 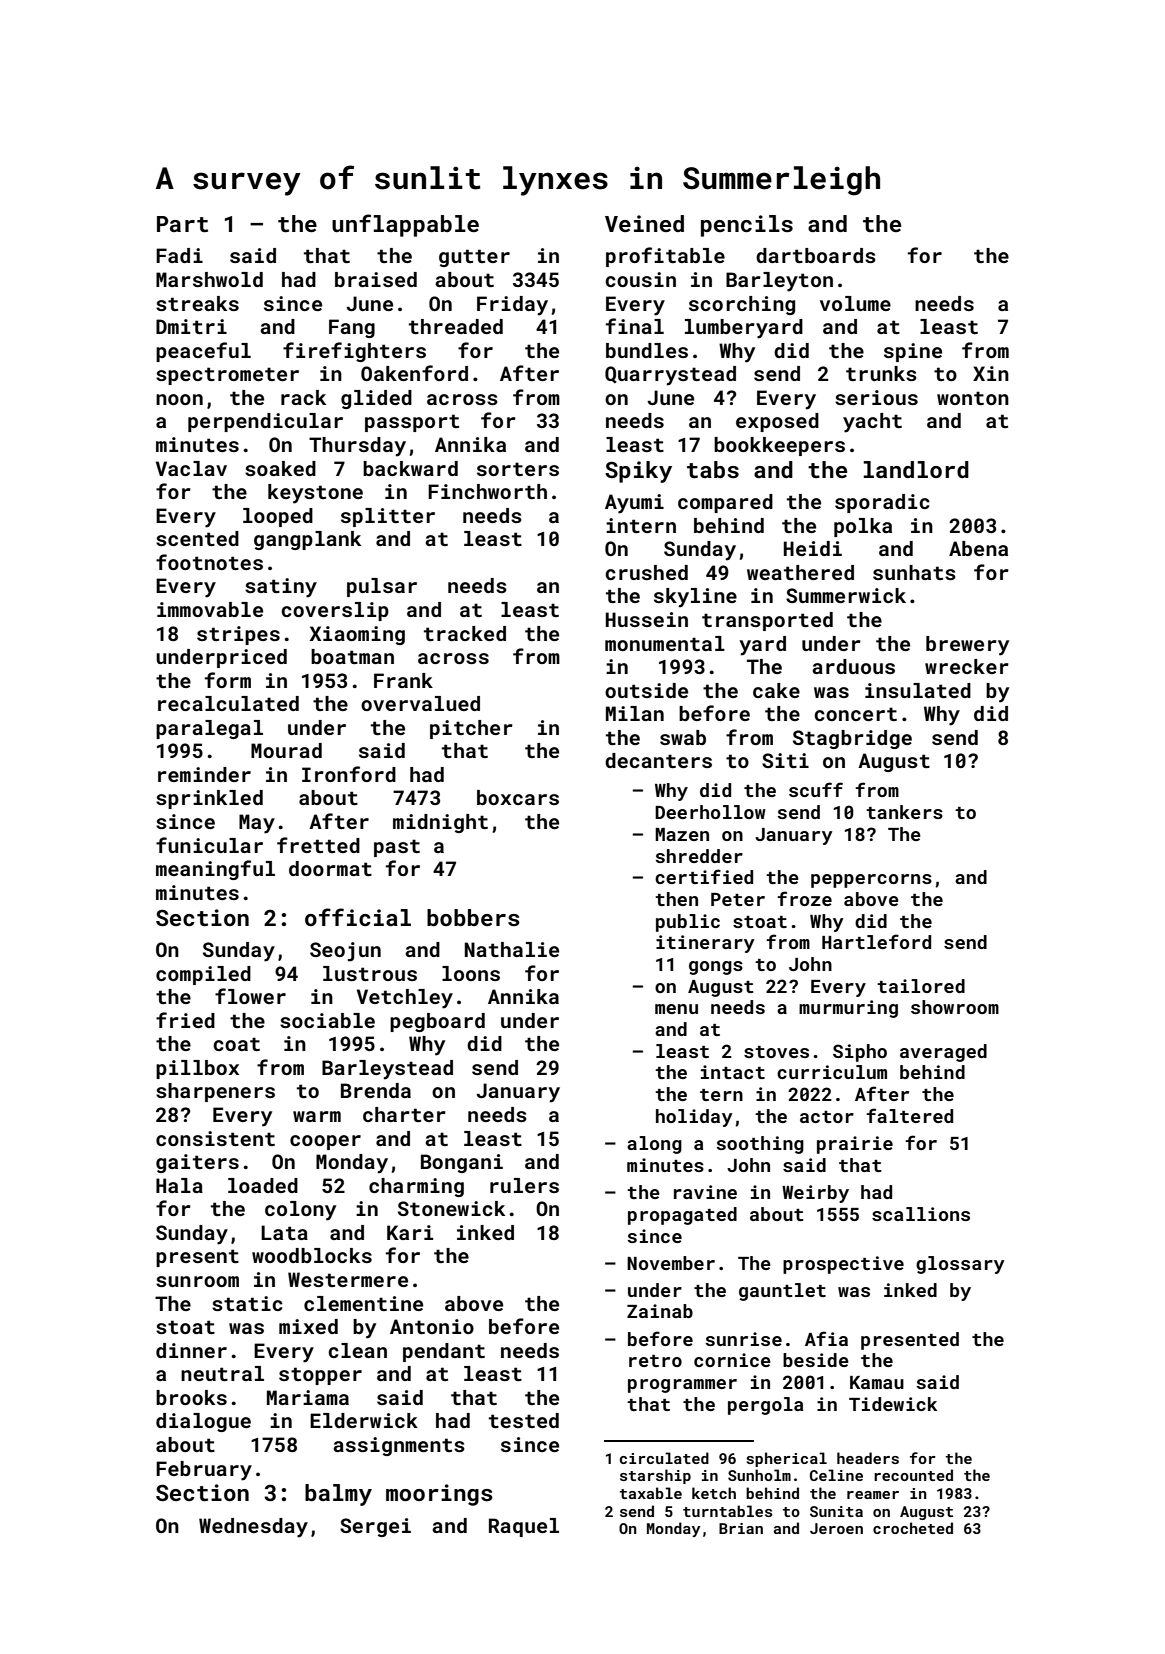 I want to click on Veined, so click(x=644, y=223).
